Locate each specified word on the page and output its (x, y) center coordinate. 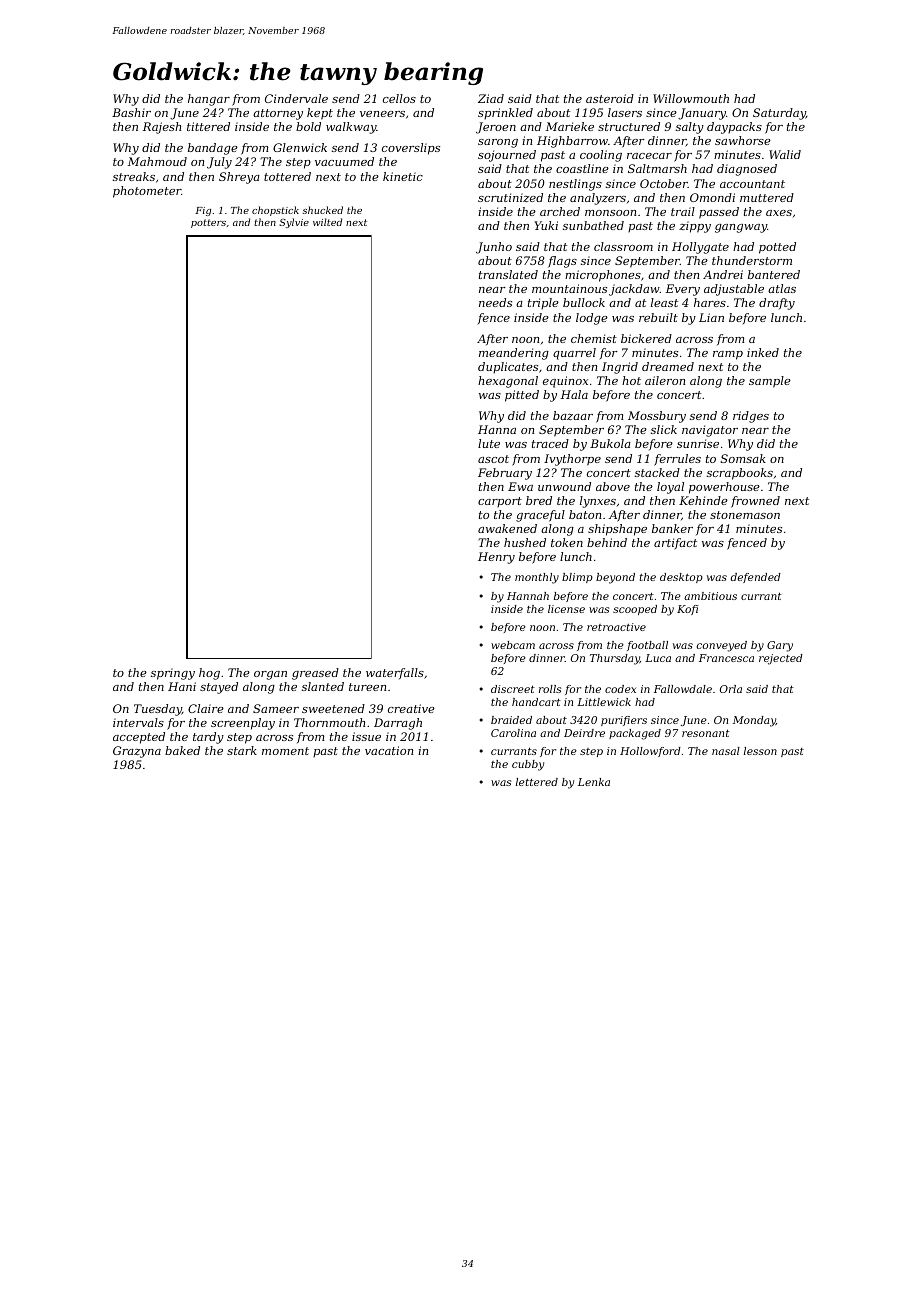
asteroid (610, 98)
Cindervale (296, 98)
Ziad (491, 98)
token (567, 542)
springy (173, 674)
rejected (781, 659)
